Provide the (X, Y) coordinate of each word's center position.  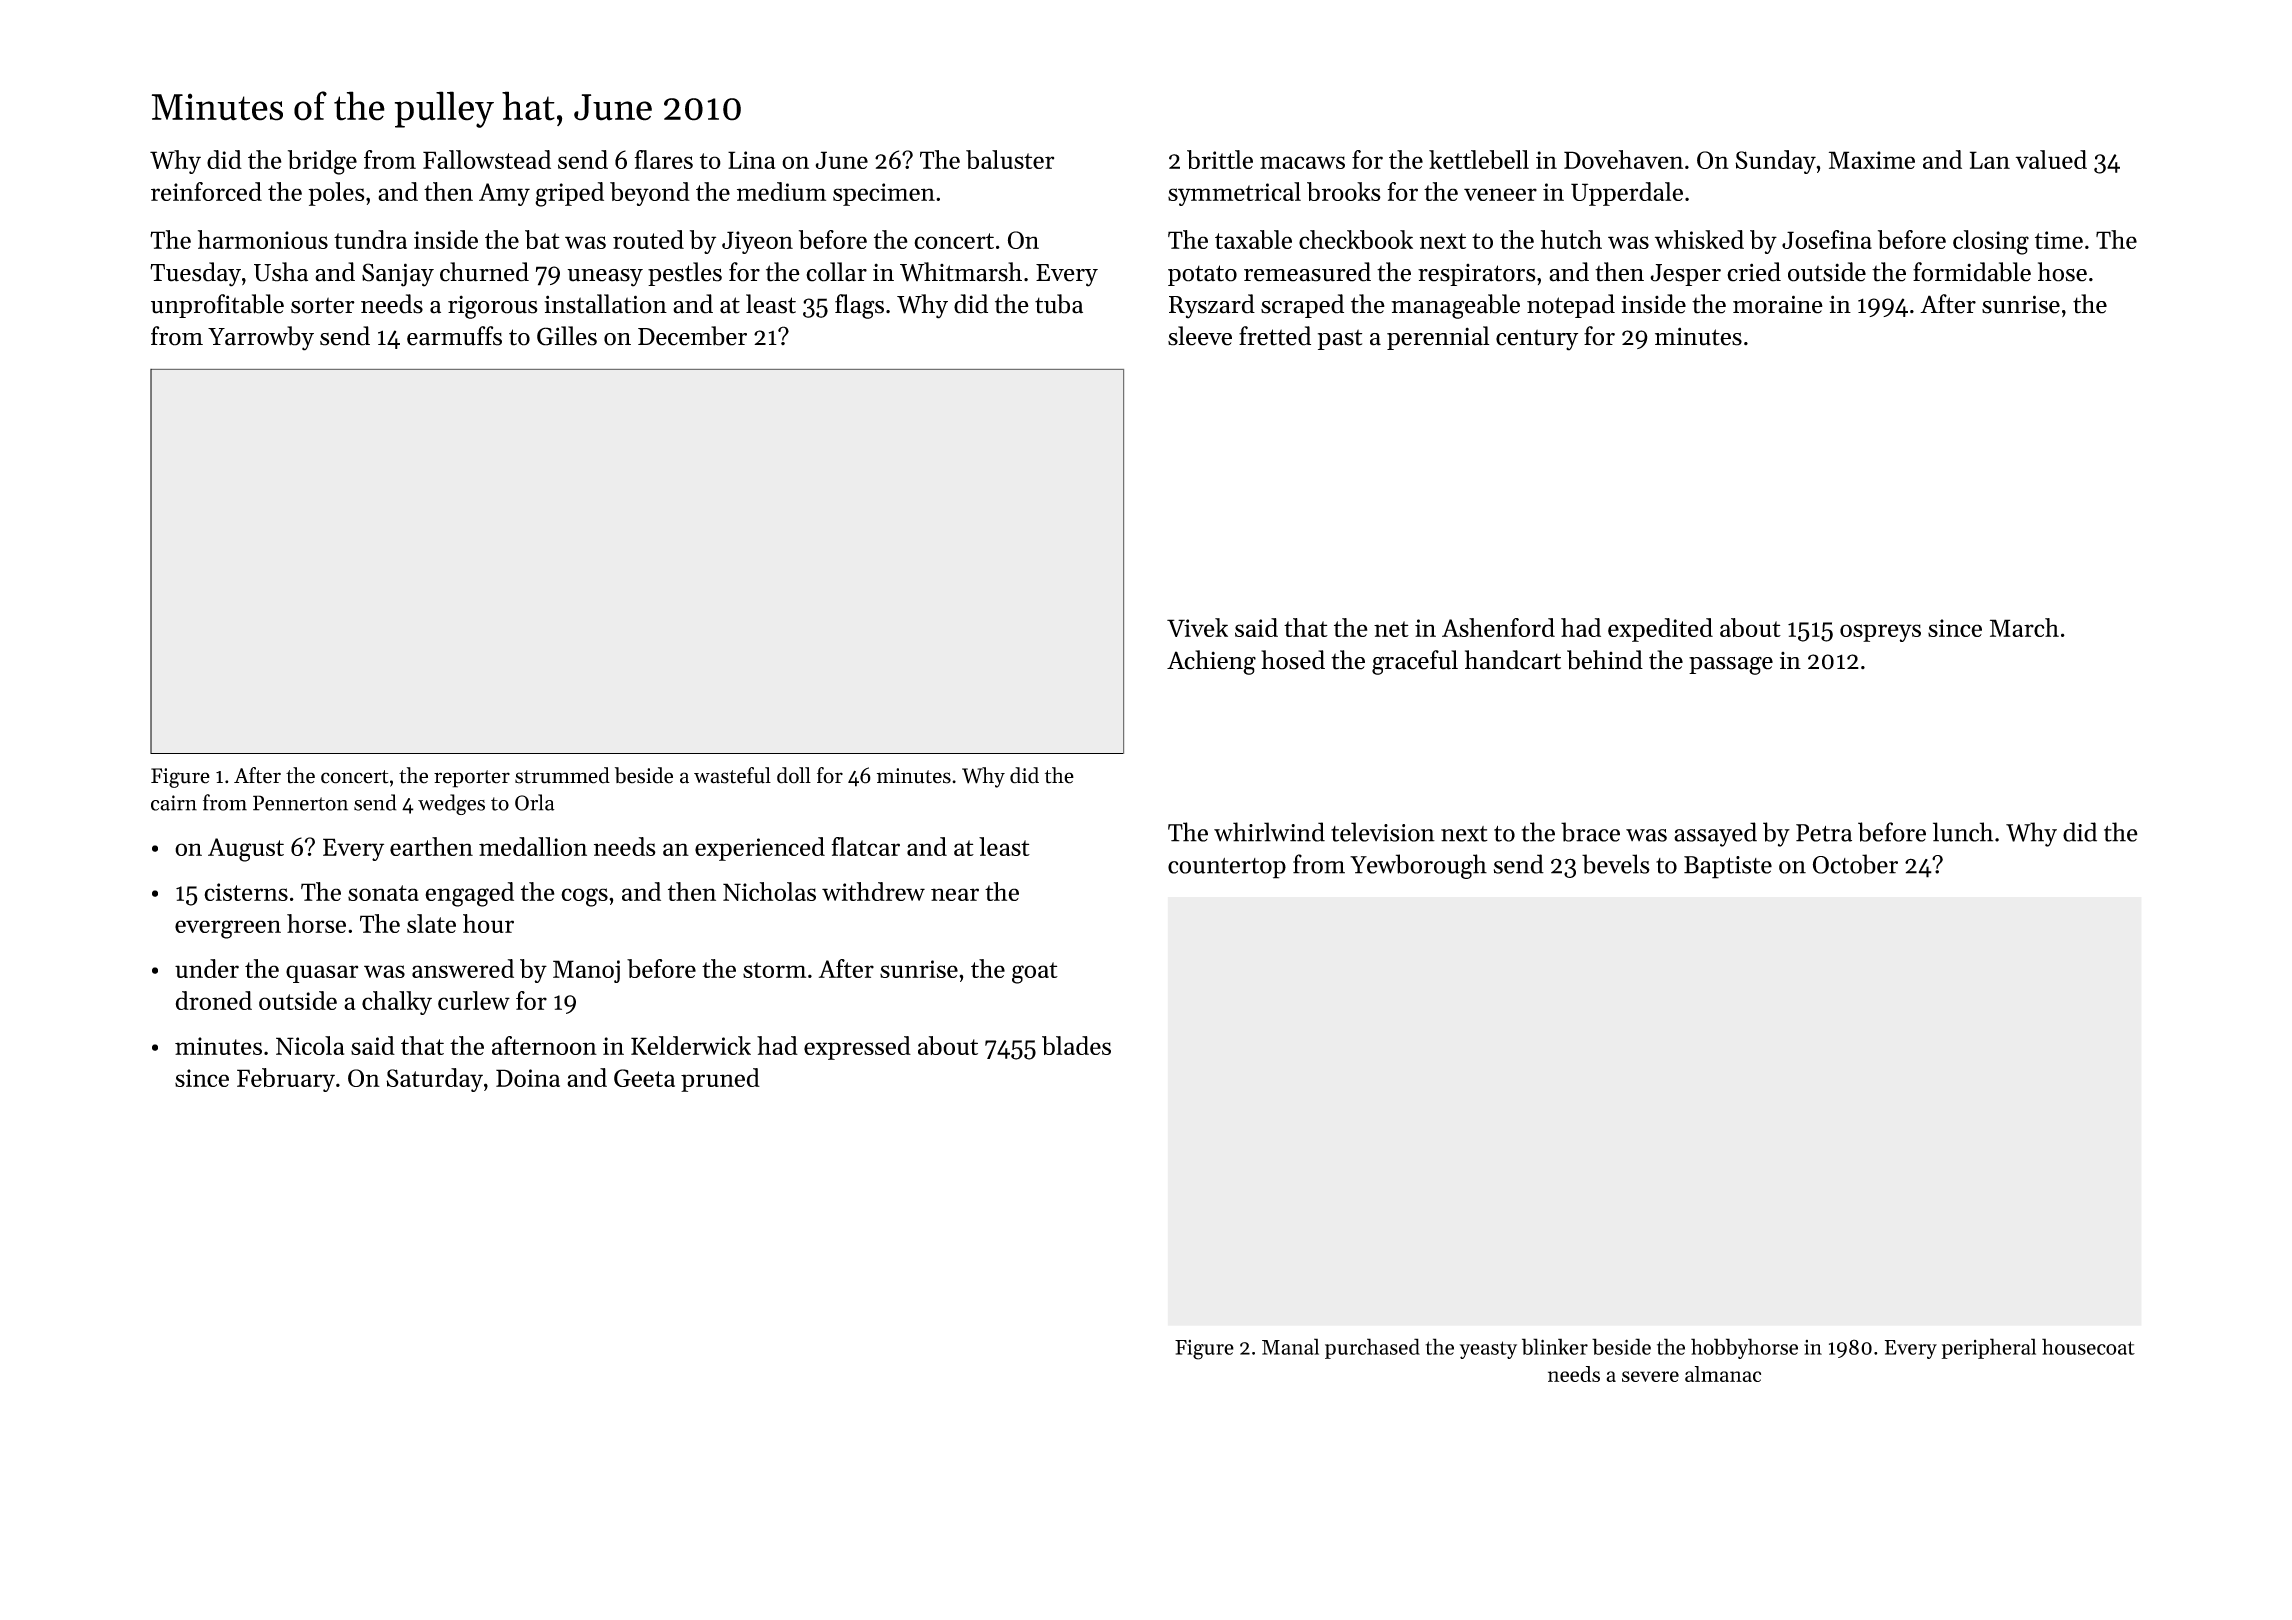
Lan (1990, 160)
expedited (1660, 630)
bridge (322, 162)
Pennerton (300, 803)
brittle (1220, 159)
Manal (1290, 1346)
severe (1650, 1376)
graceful (1415, 662)
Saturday (434, 1080)
